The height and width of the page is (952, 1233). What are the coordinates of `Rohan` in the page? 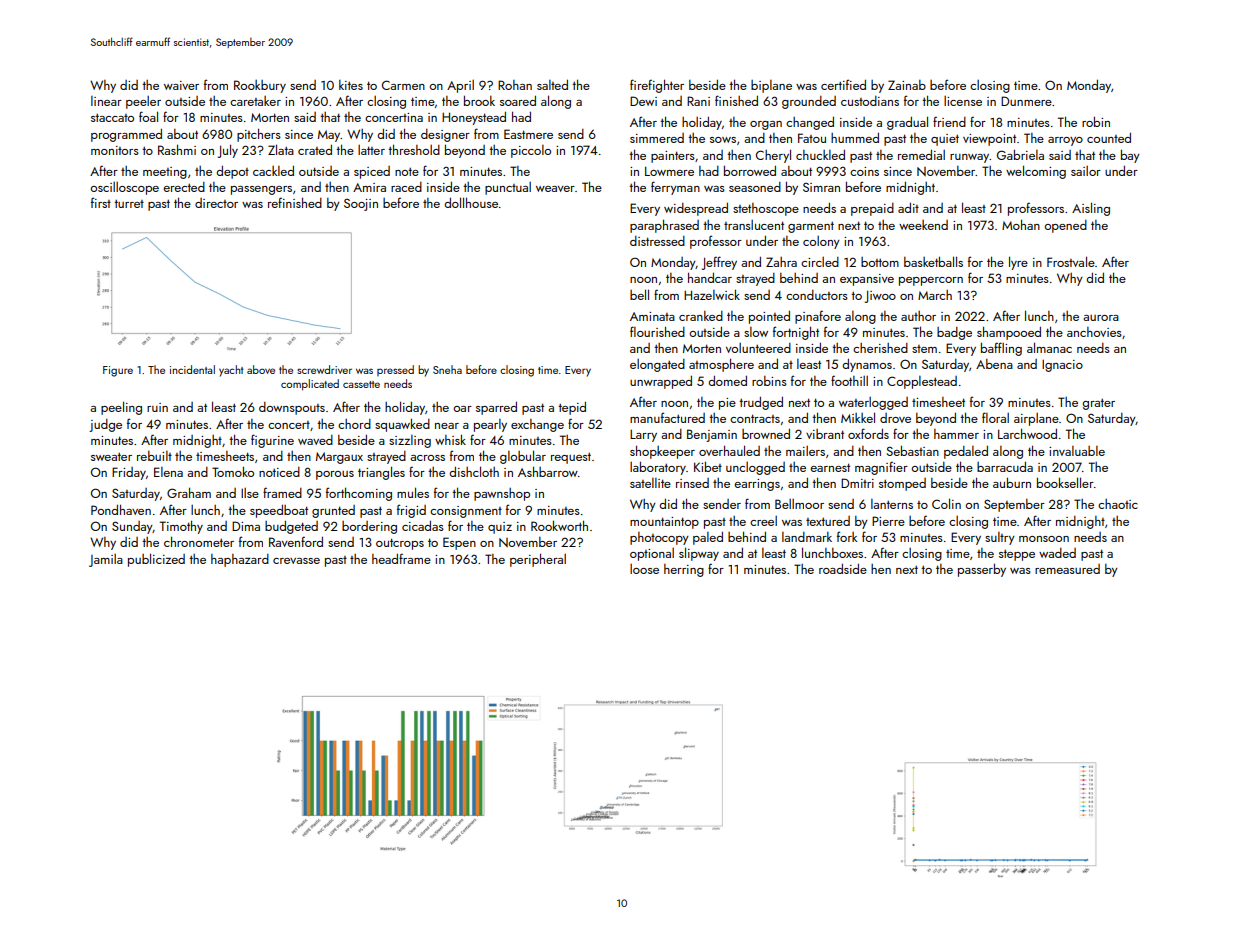 It's located at (515, 85).
